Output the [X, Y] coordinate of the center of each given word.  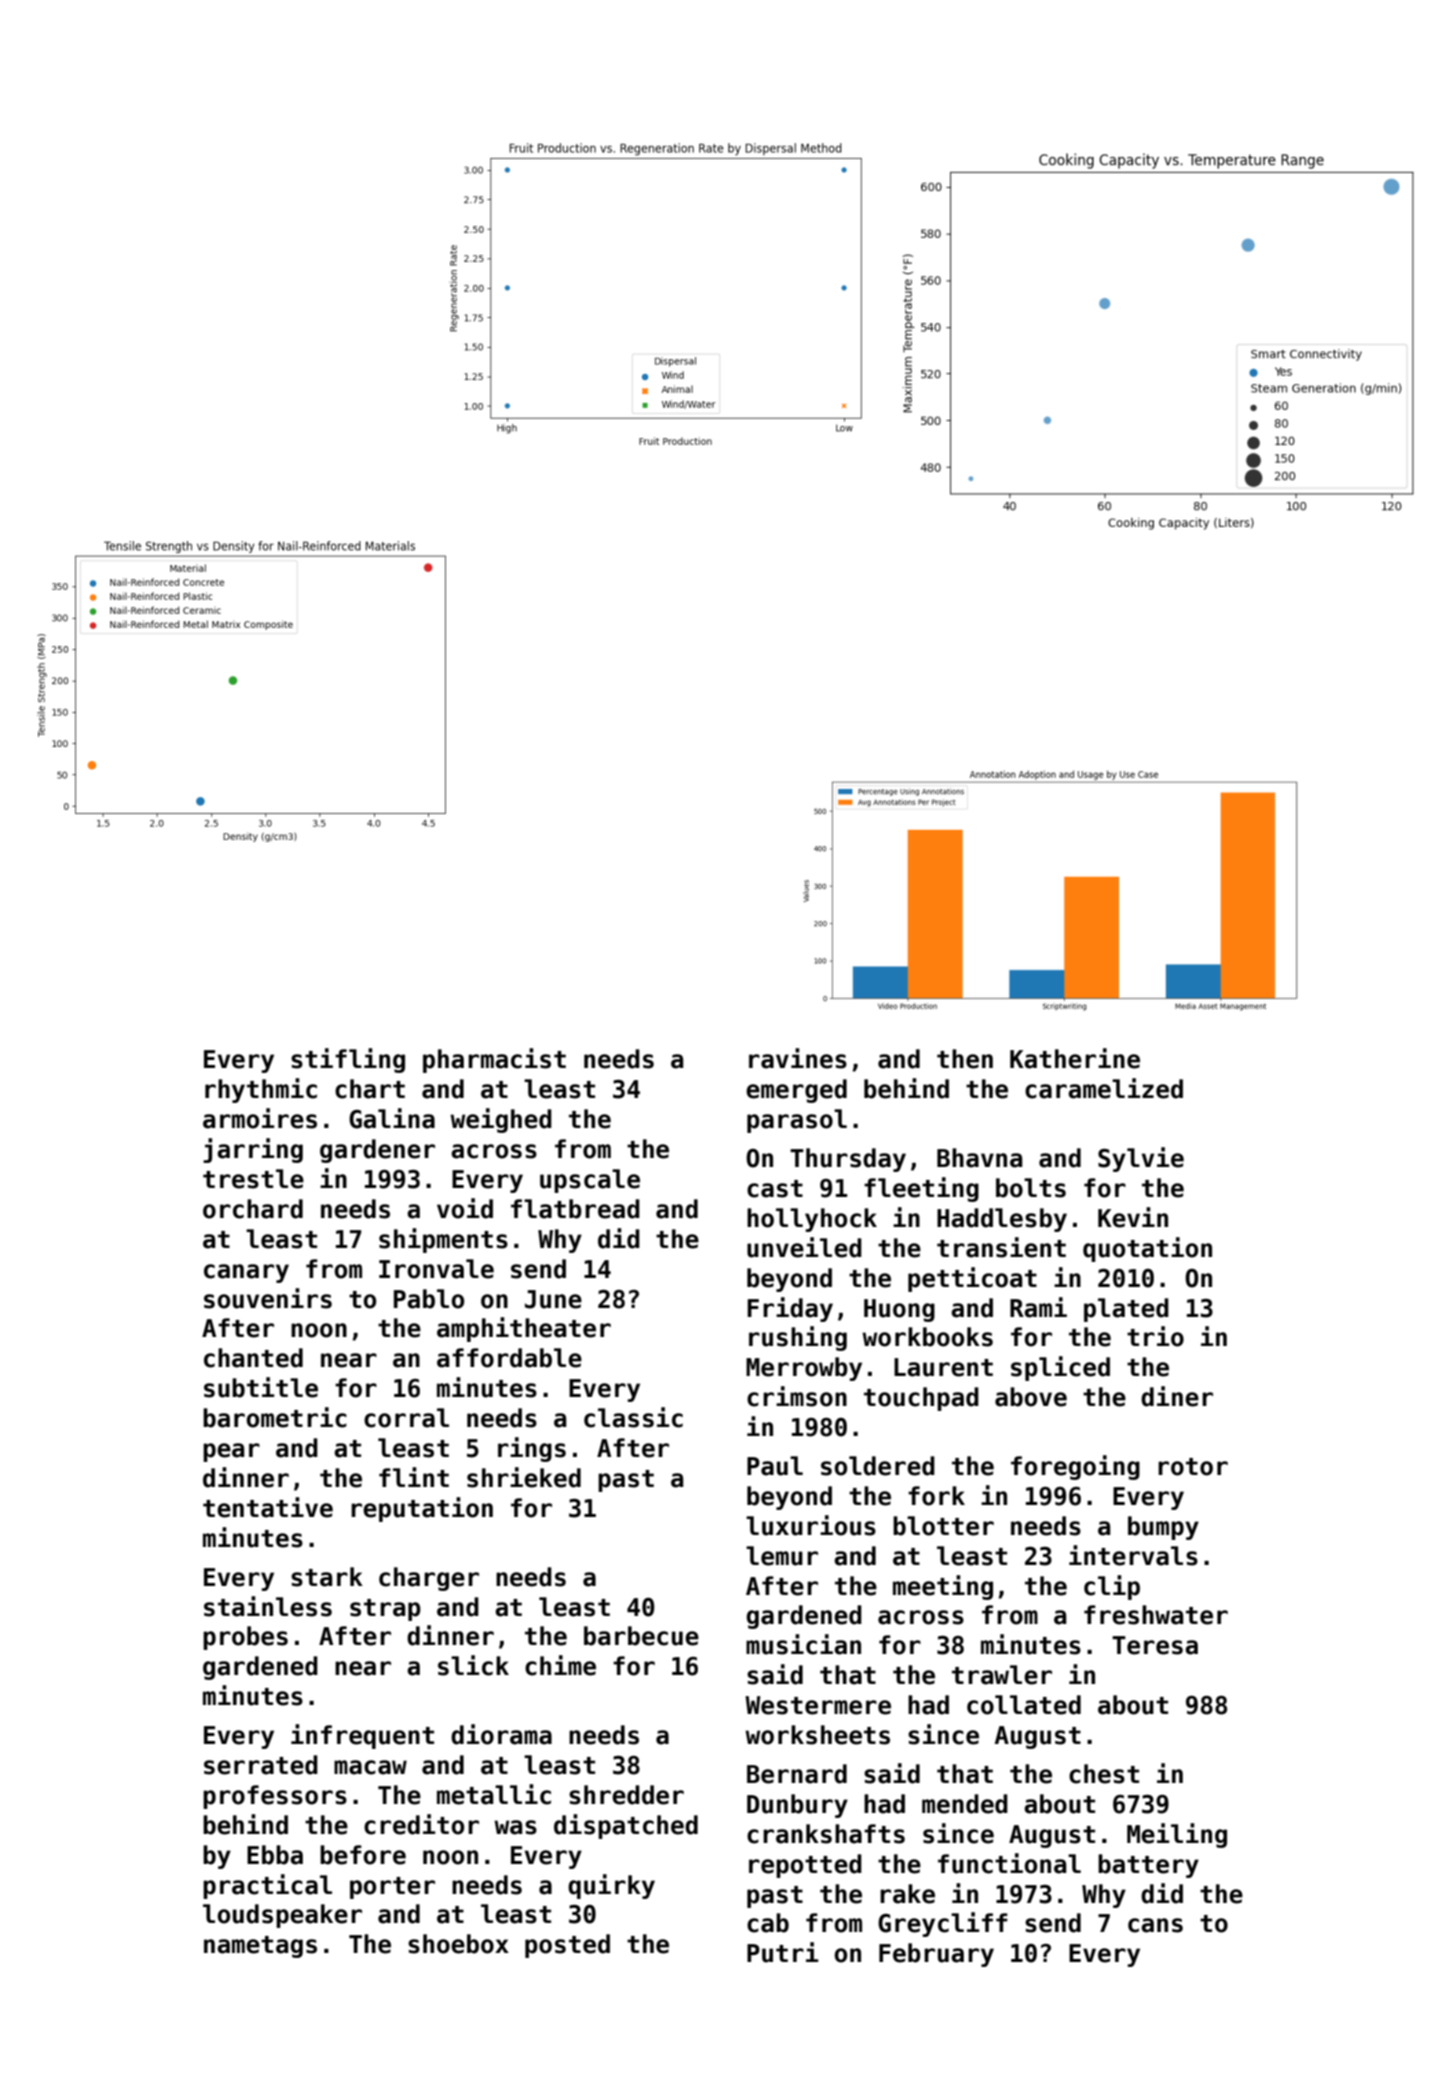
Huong [899, 1310]
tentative [268, 1507]
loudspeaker [282, 1916]
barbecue [641, 1636]
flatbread [575, 1209]
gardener [377, 1151]
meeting [943, 1587]
